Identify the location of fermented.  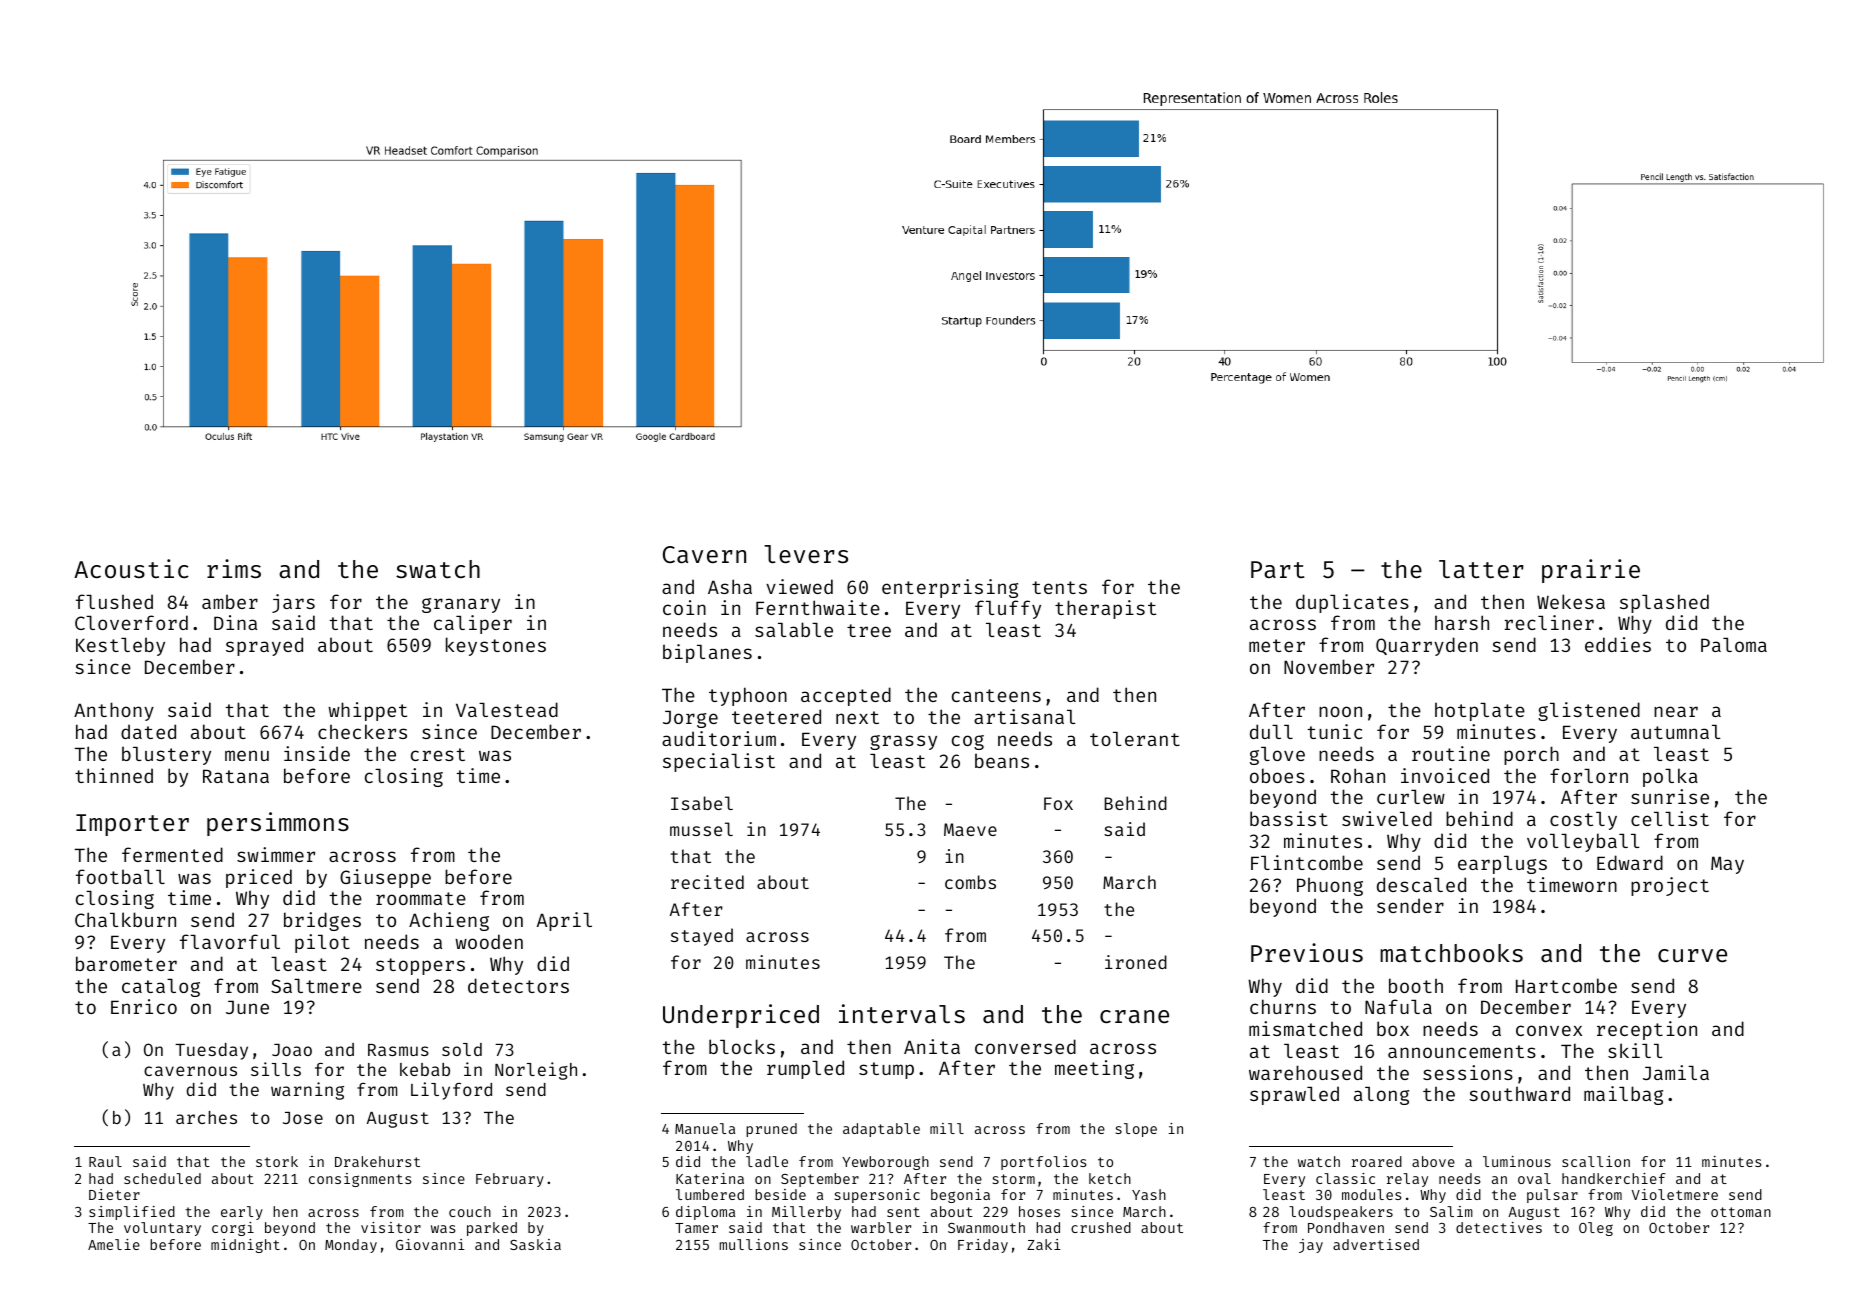
(172, 854).
